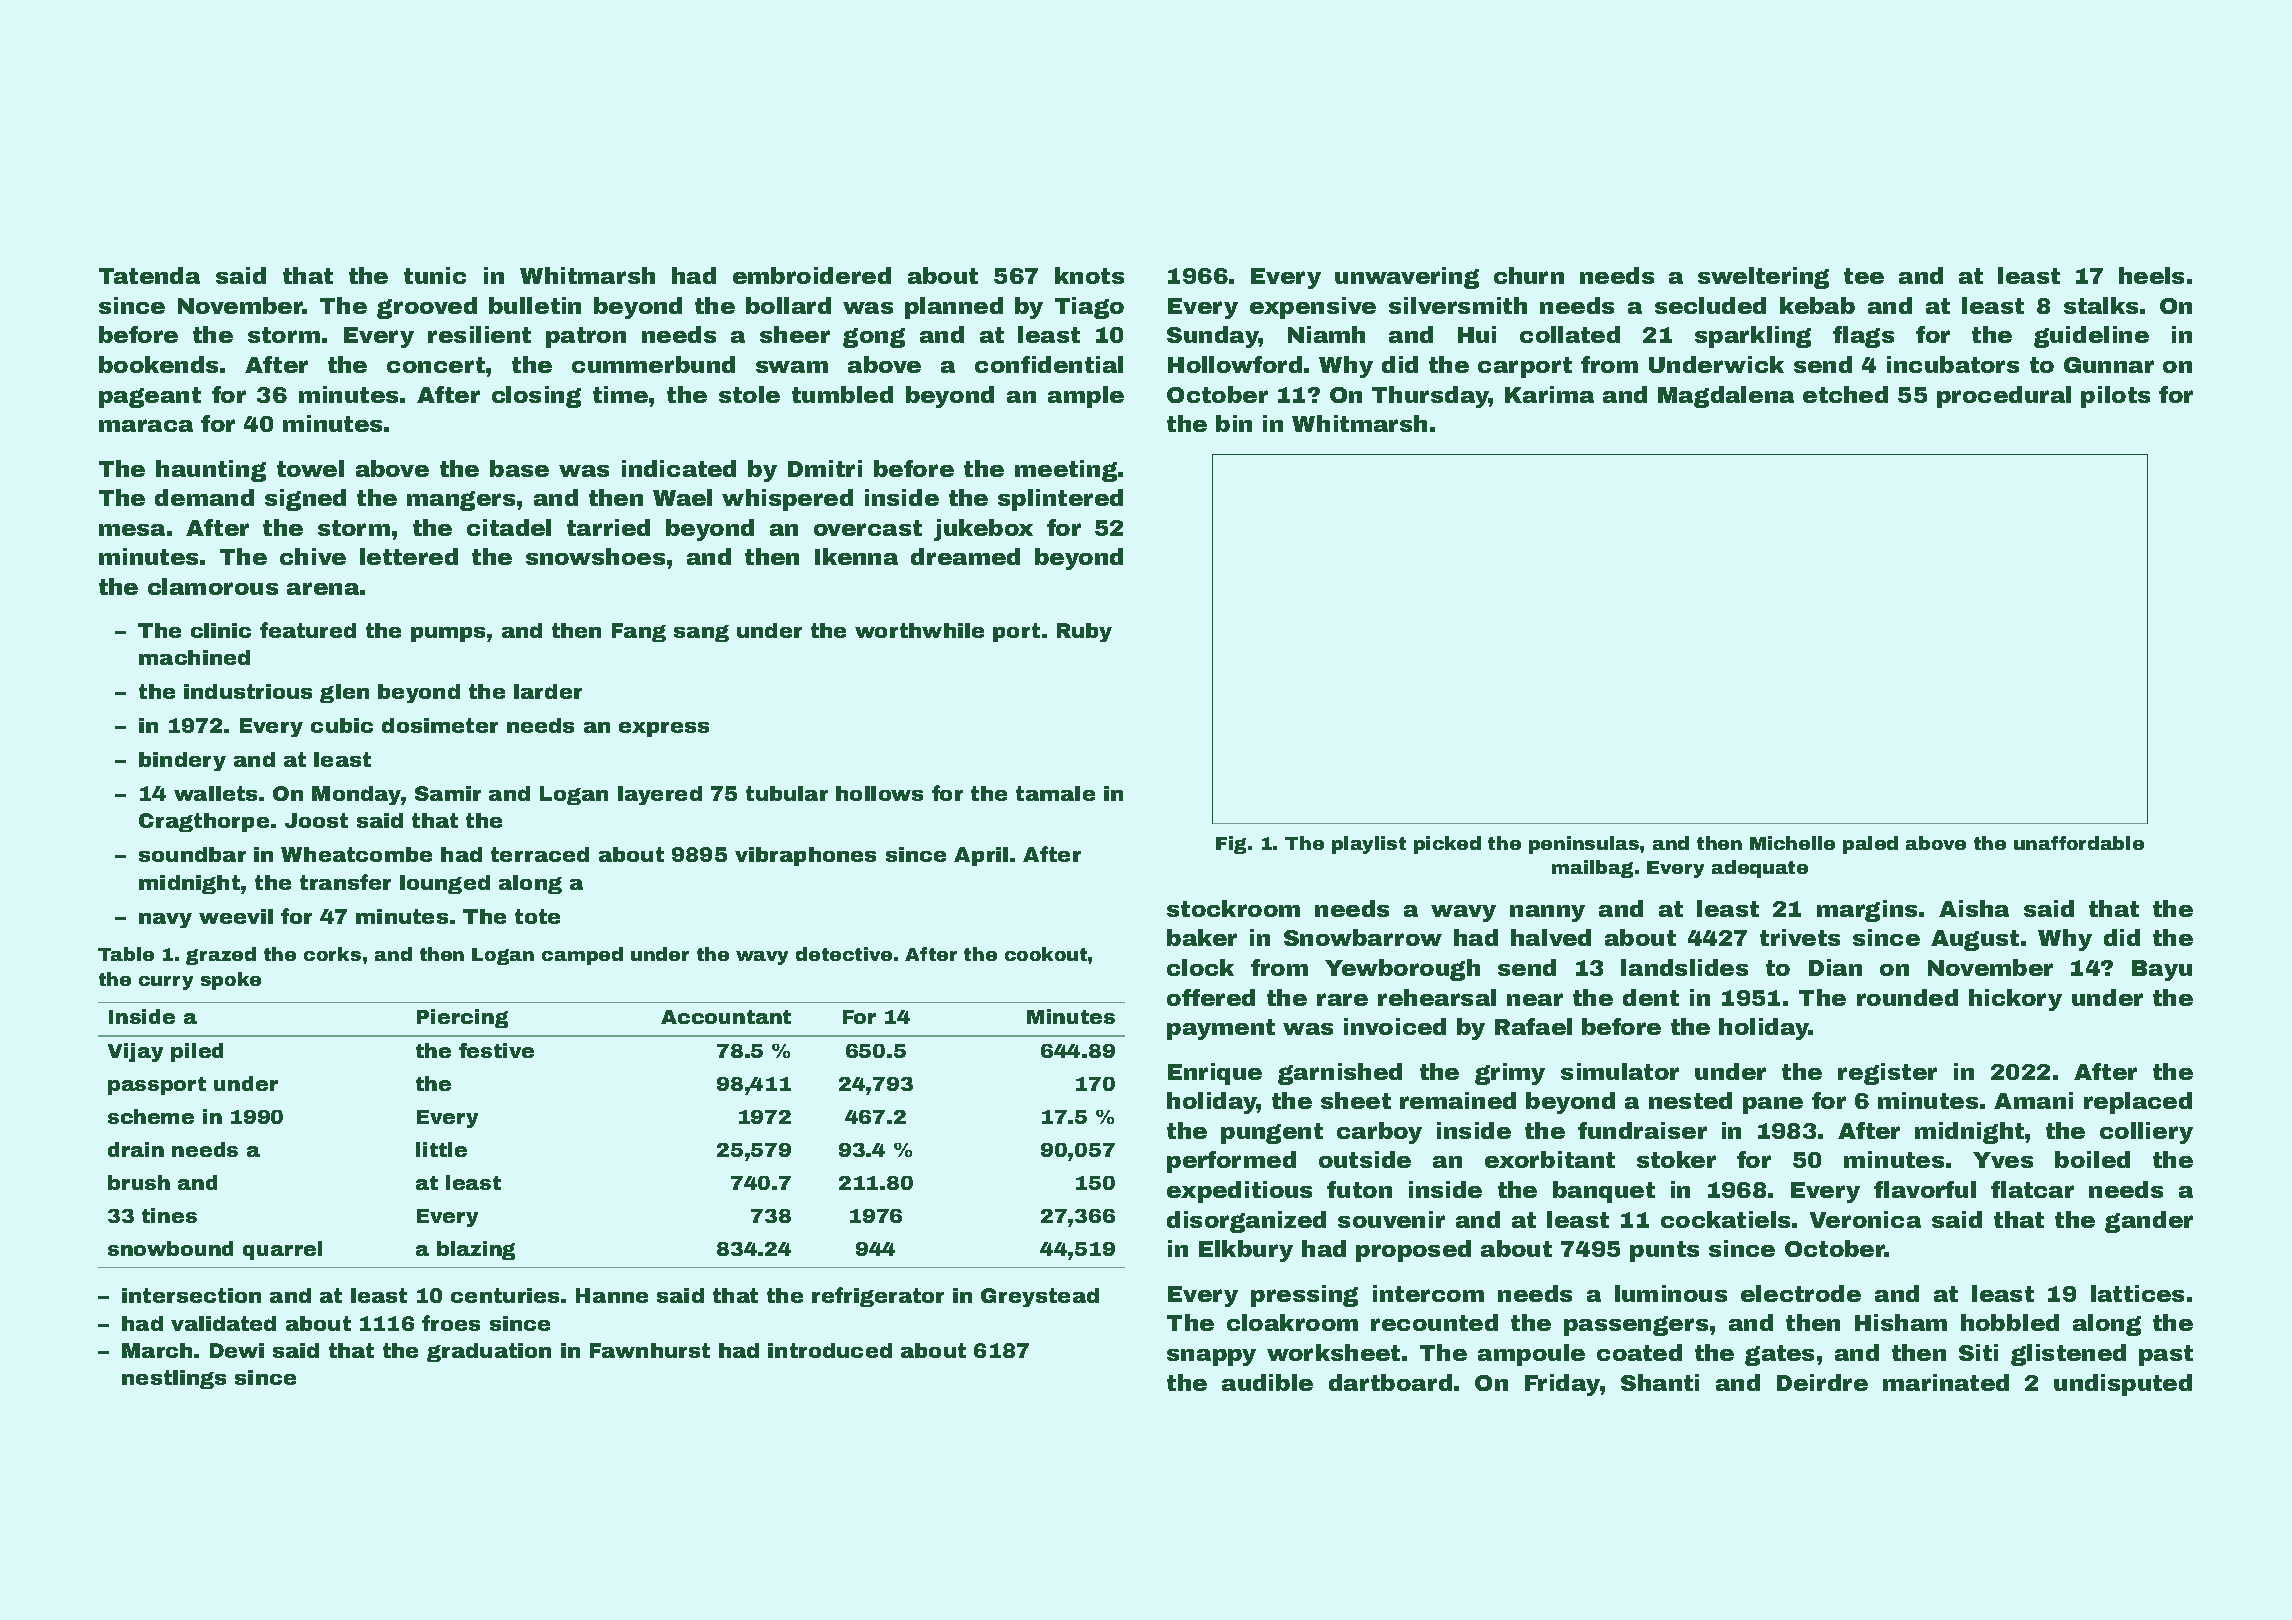 The image size is (2292, 1620). Describe the element at coordinates (174, 1379) in the page. I see `nestlings` at that location.
